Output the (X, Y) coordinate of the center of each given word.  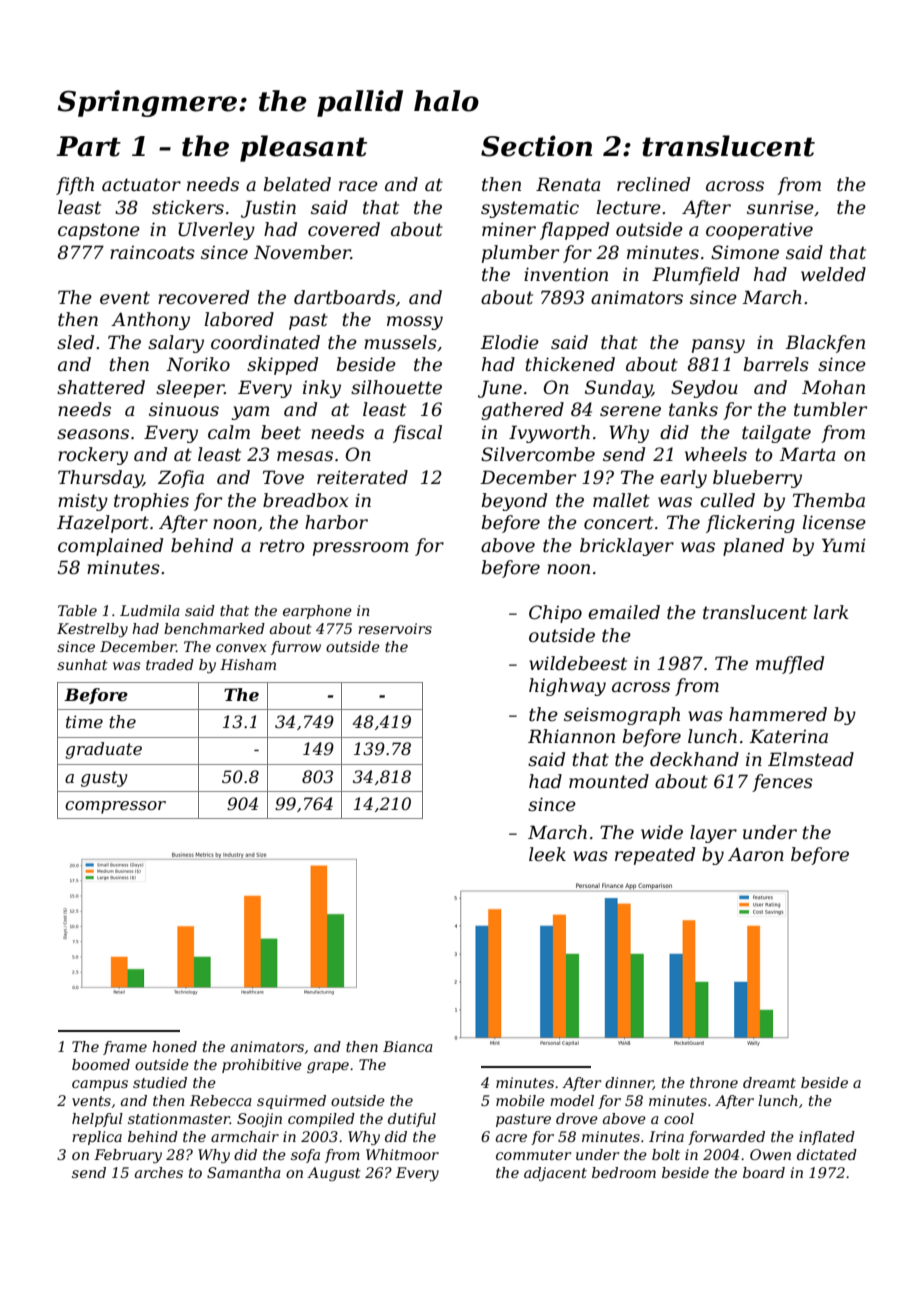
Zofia (181, 479)
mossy (415, 323)
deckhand (694, 759)
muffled (790, 665)
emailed (624, 612)
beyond (514, 502)
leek (547, 854)
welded (833, 274)
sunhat (82, 664)
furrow (296, 648)
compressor (115, 807)
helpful (97, 1120)
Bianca (408, 1046)
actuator (141, 185)
